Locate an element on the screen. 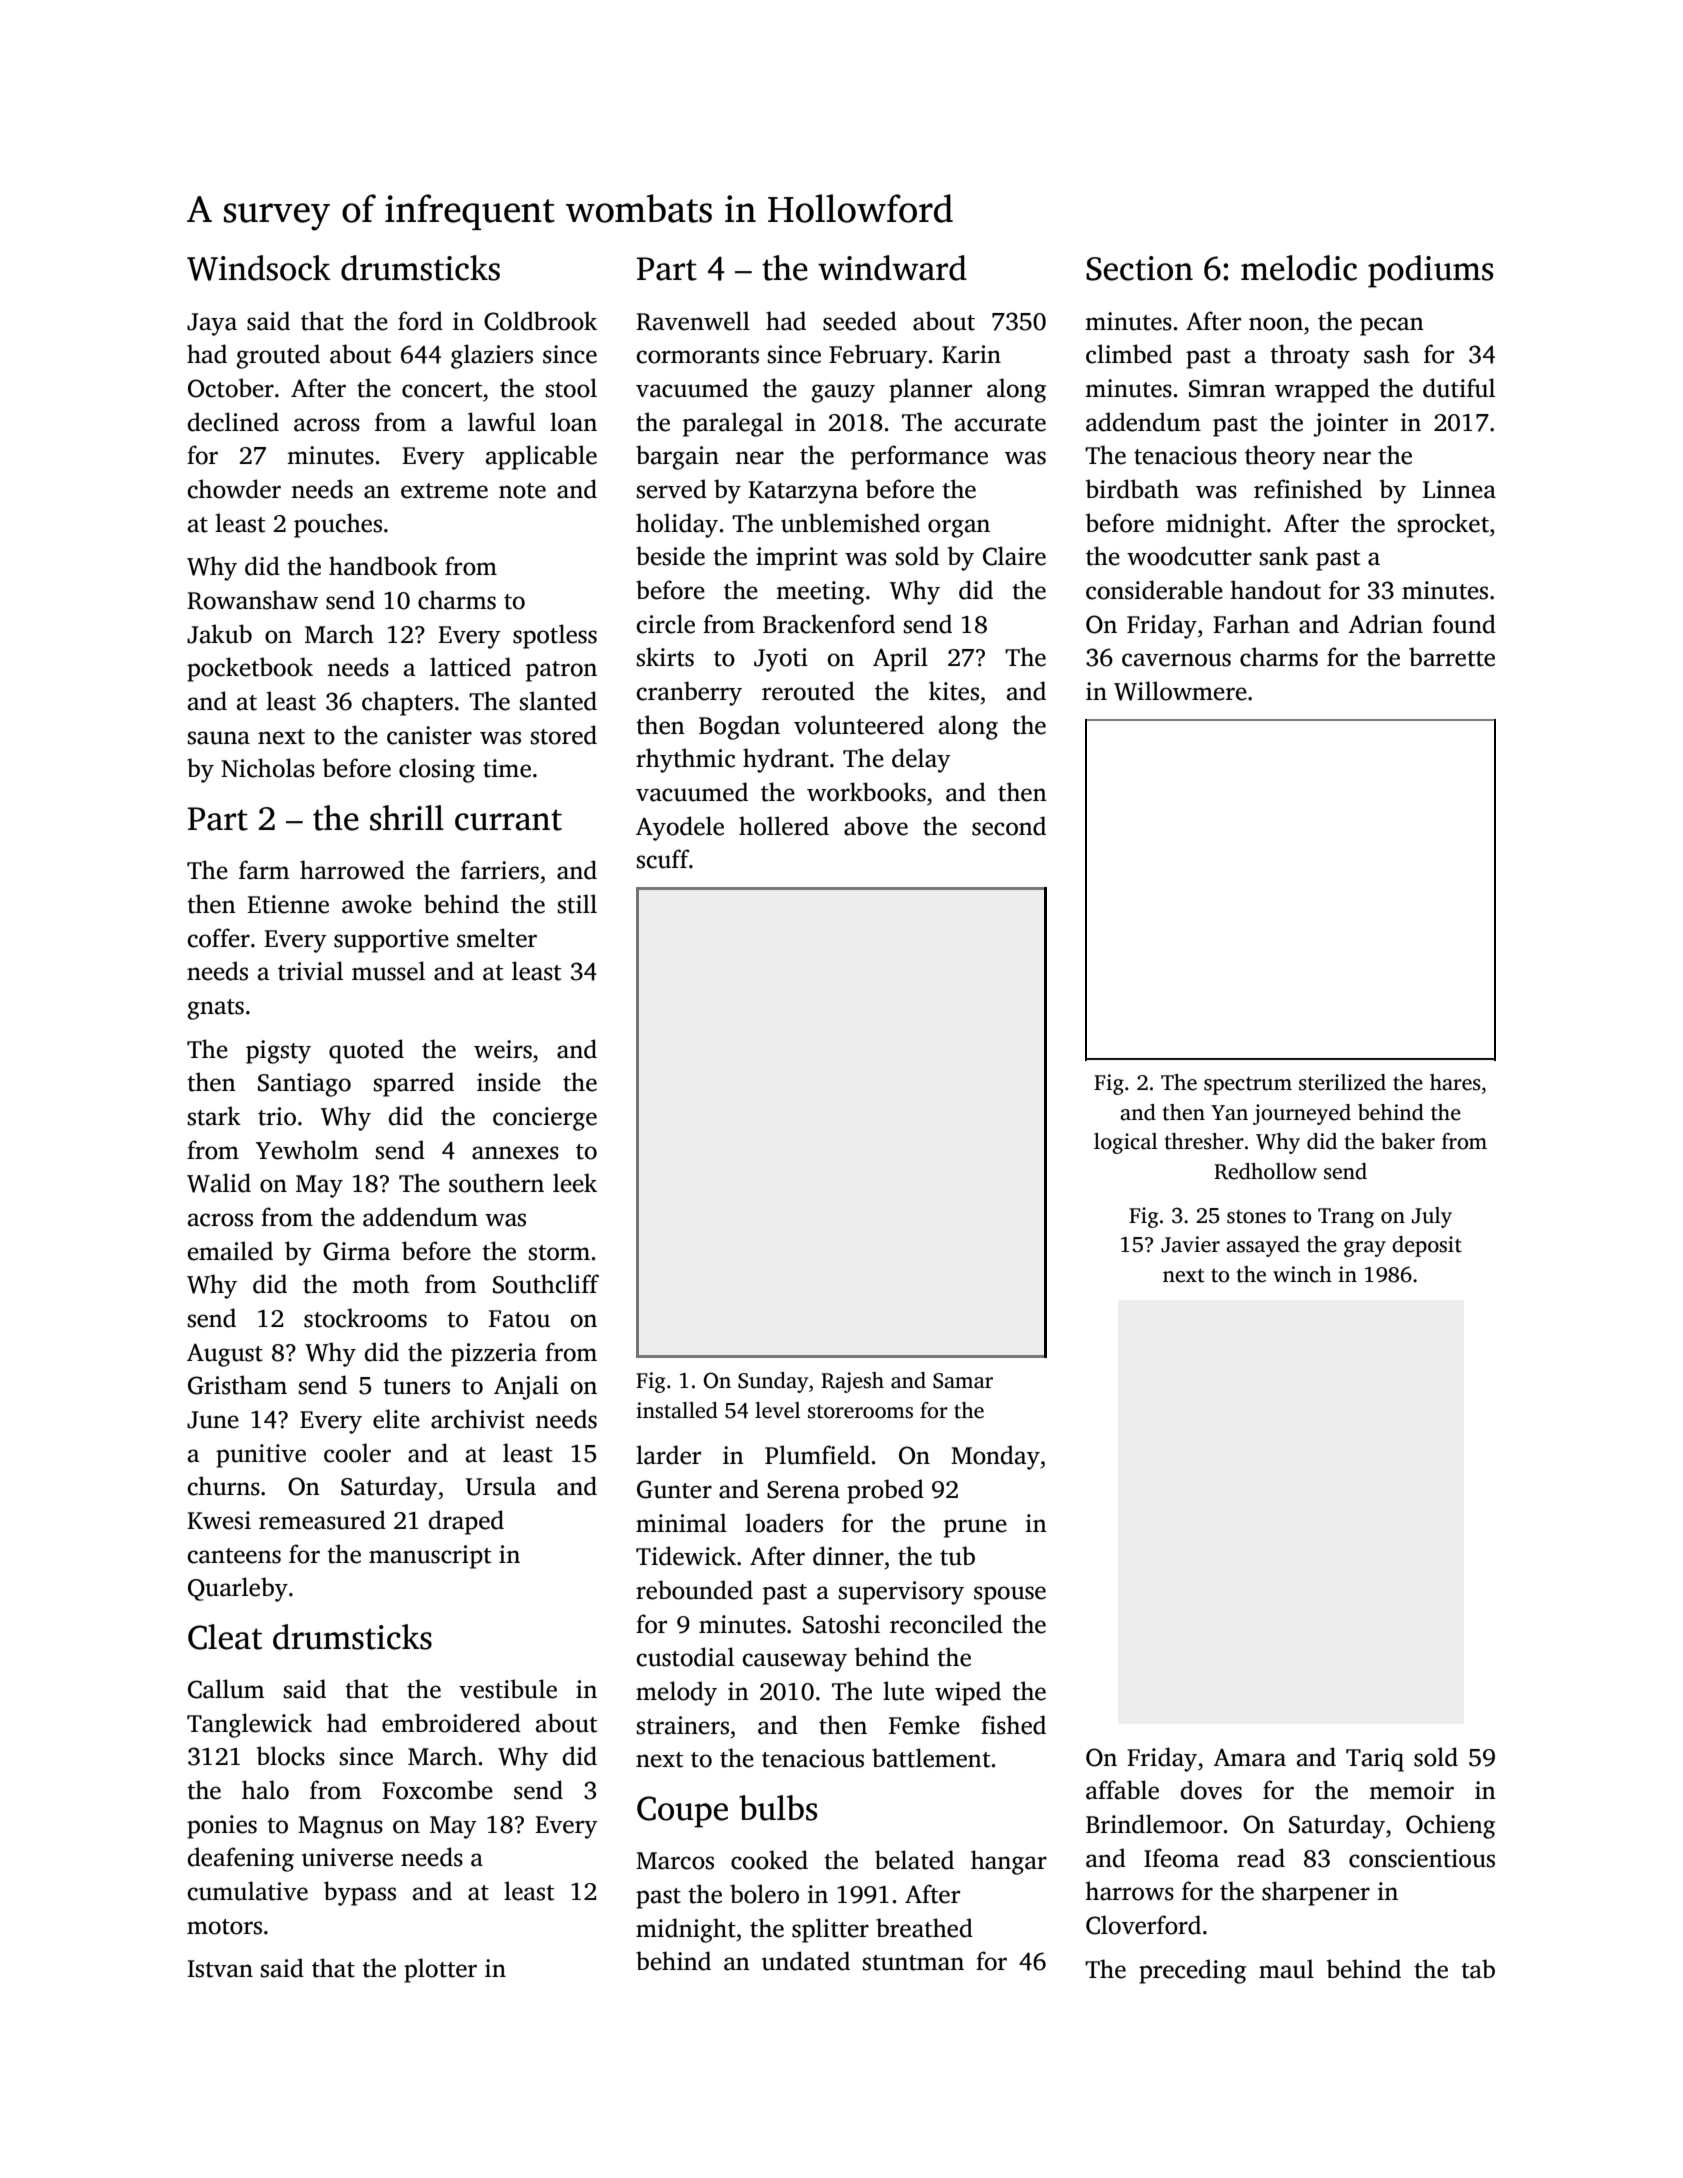 Image resolution: width=1683 pixels, height=2178 pixels. harrowed is located at coordinates (352, 870).
